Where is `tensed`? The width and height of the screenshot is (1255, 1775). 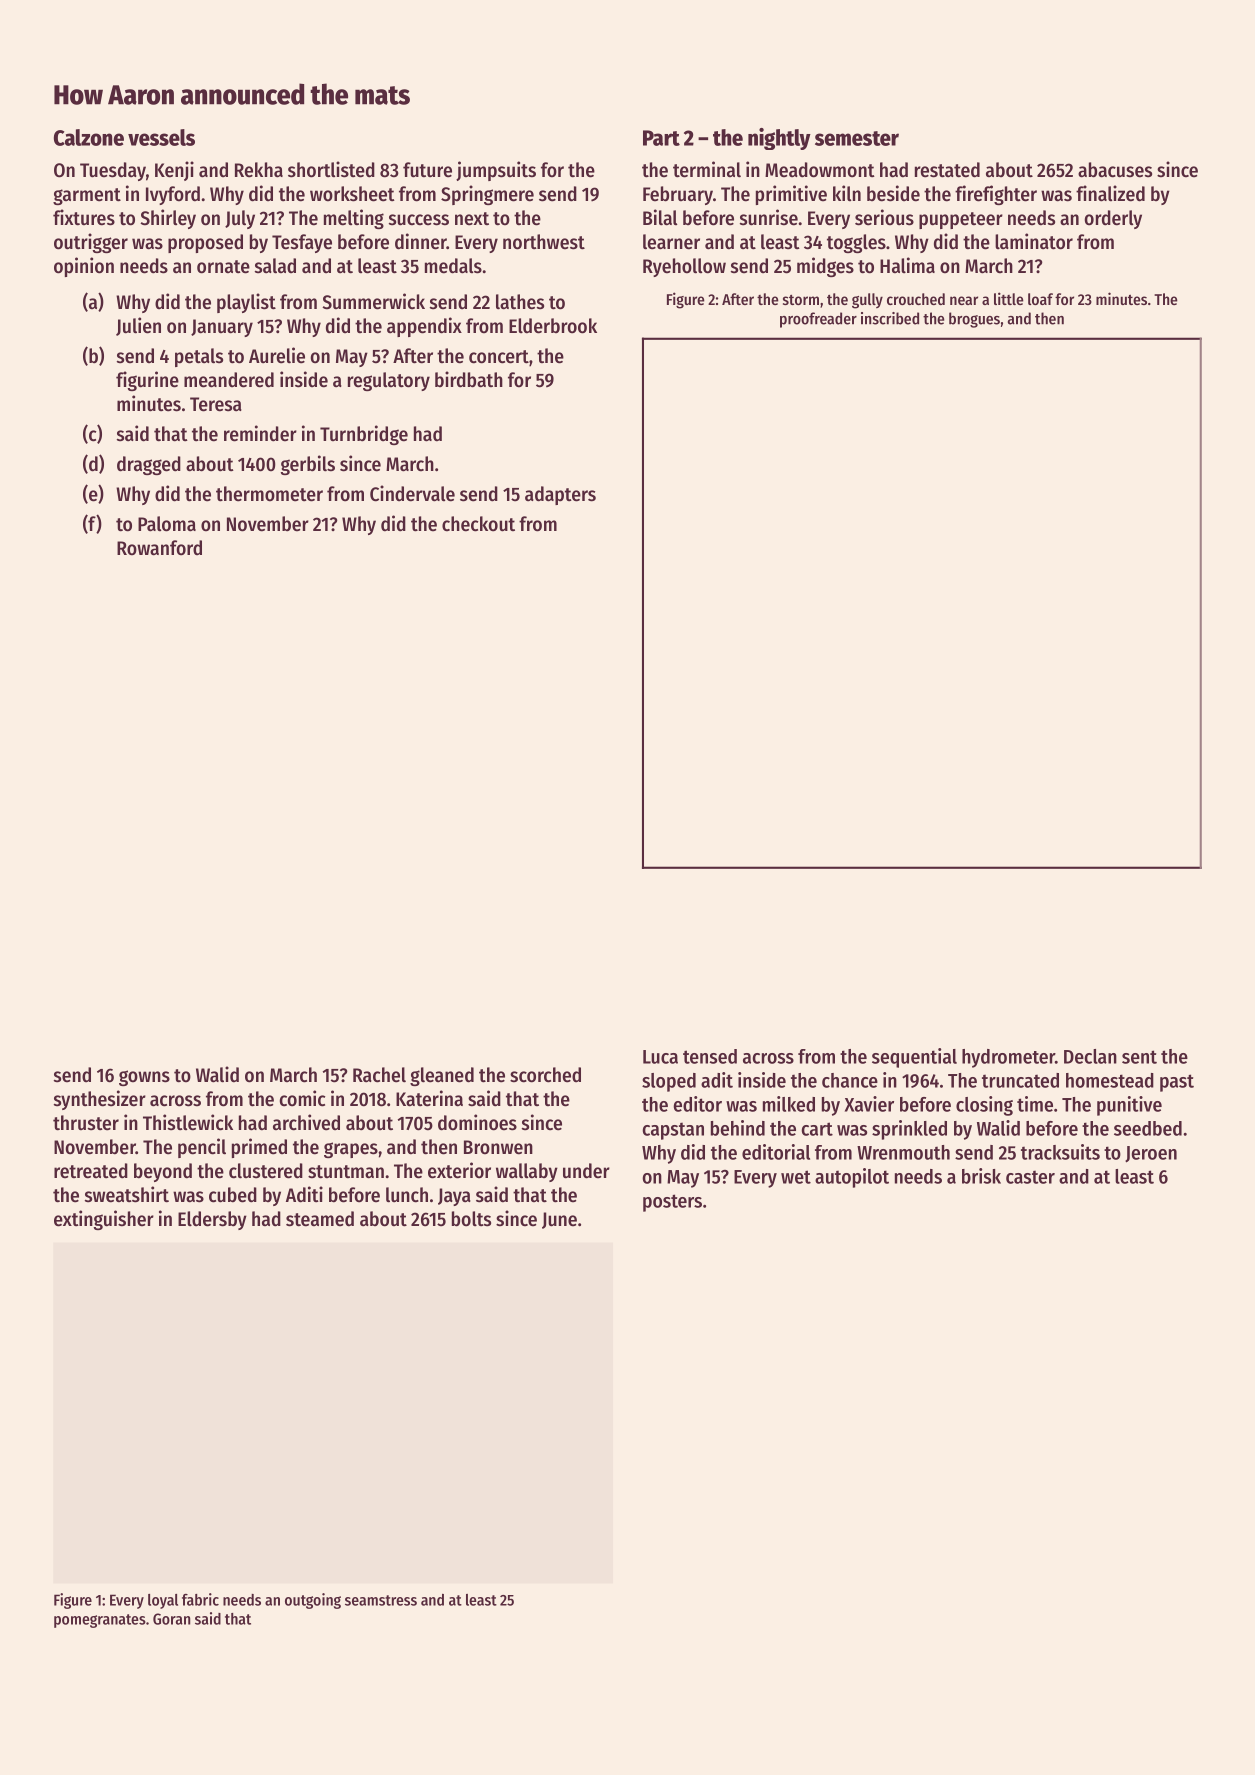
tensed is located at coordinates (710, 1056).
